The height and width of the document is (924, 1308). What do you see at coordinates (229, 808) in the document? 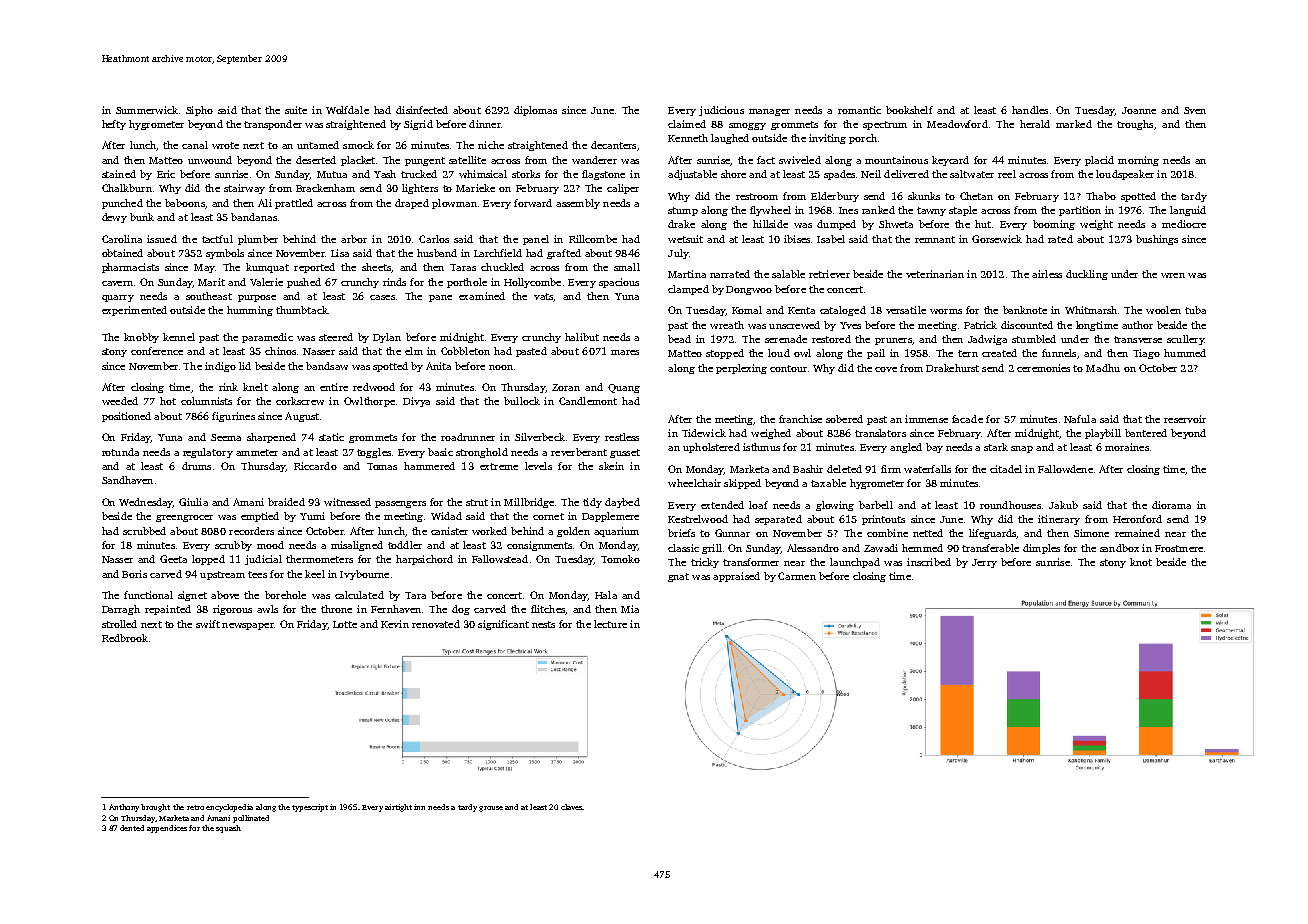
I see `encyclopedia` at bounding box center [229, 808].
